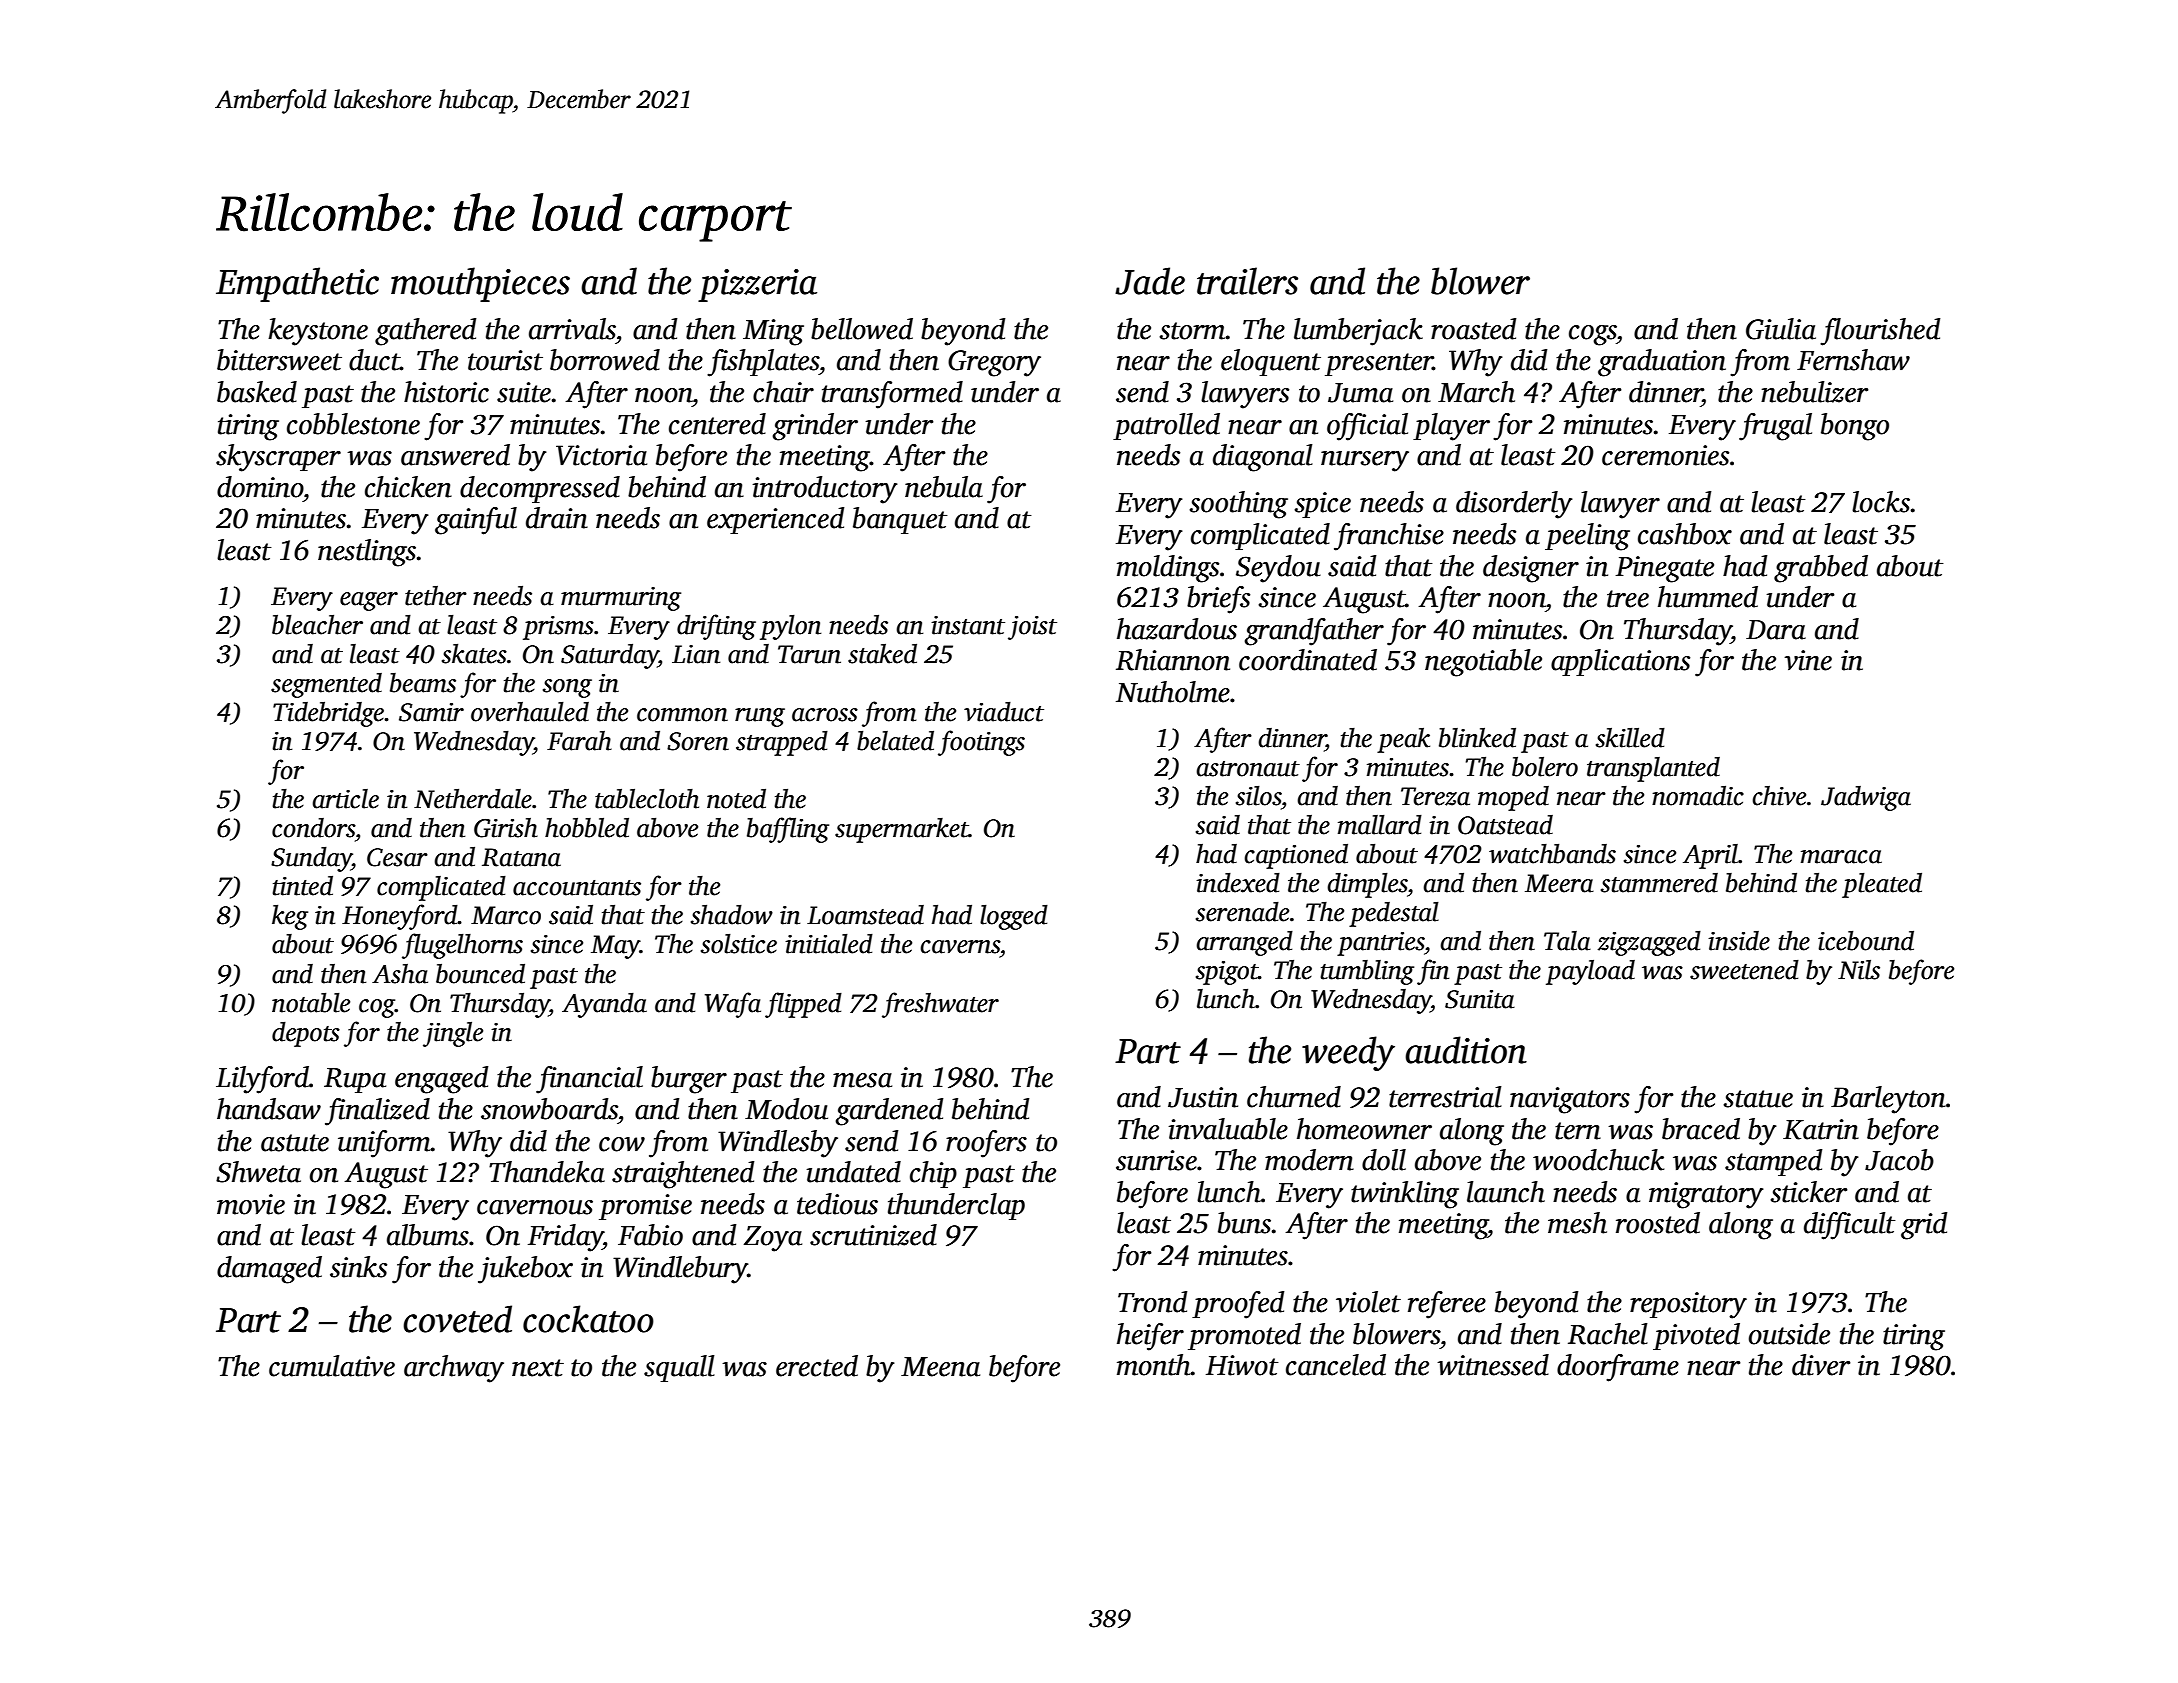 The height and width of the document is (1683, 2178). What do you see at coordinates (1821, 1129) in the document?
I see `Katrin` at bounding box center [1821, 1129].
